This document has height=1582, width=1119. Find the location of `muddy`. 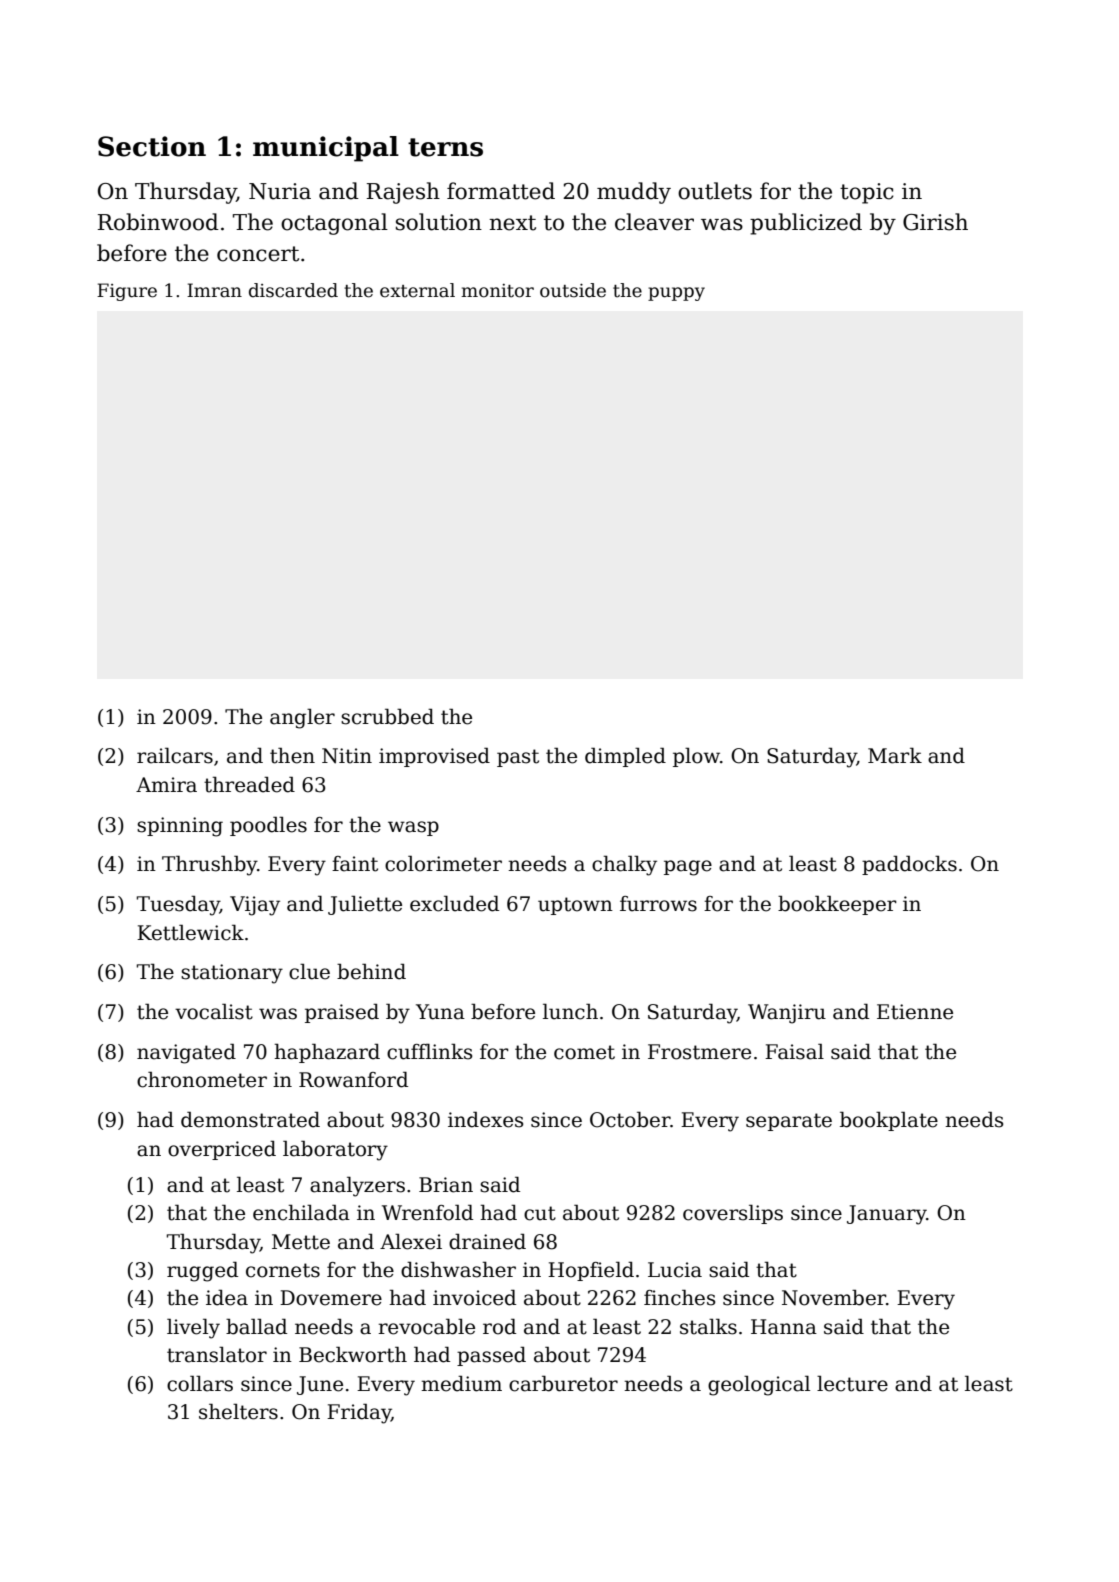

muddy is located at coordinates (634, 193).
